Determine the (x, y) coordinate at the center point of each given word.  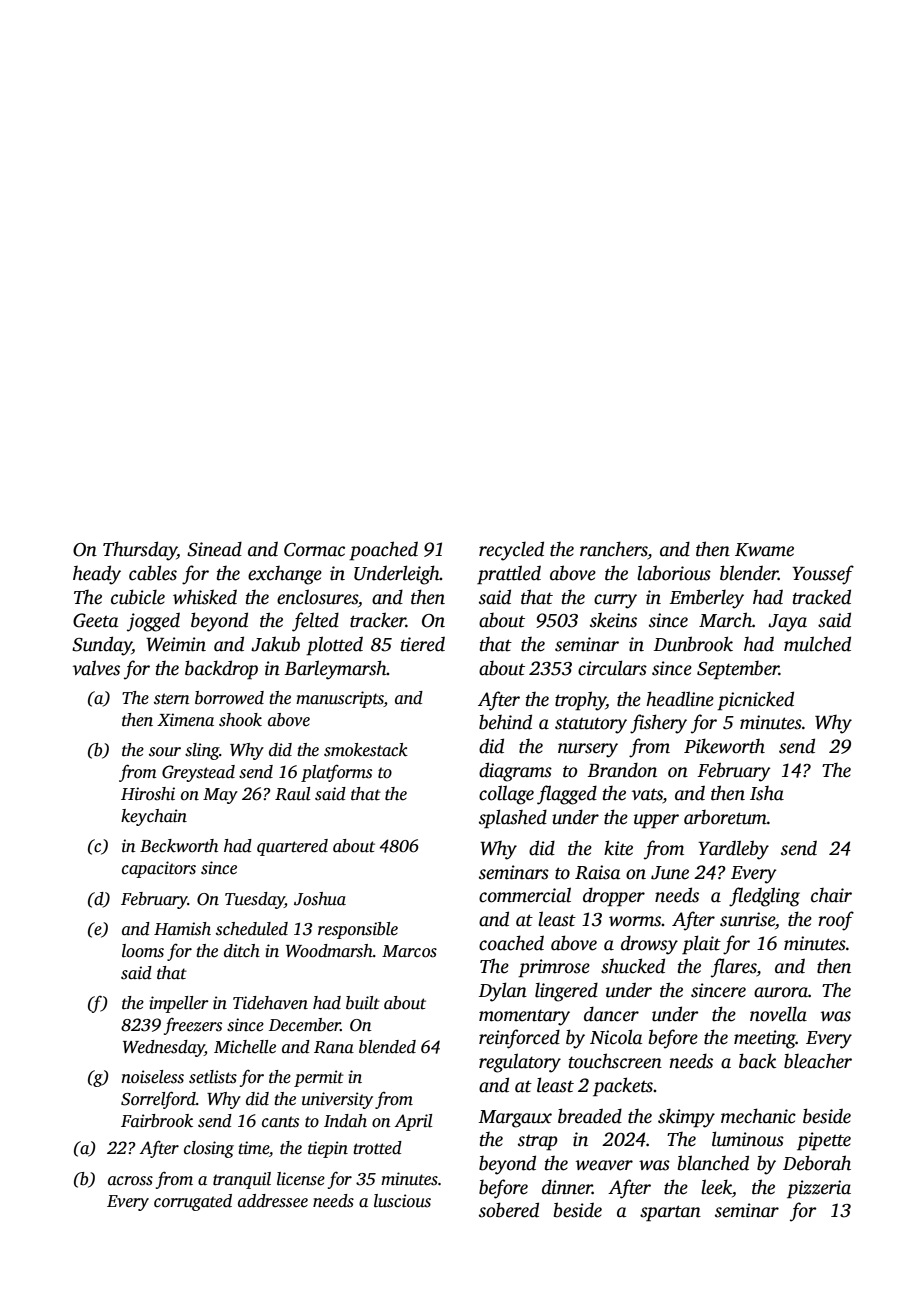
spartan (670, 1213)
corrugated (193, 1202)
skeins (613, 620)
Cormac (314, 550)
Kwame (764, 550)
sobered (509, 1210)
